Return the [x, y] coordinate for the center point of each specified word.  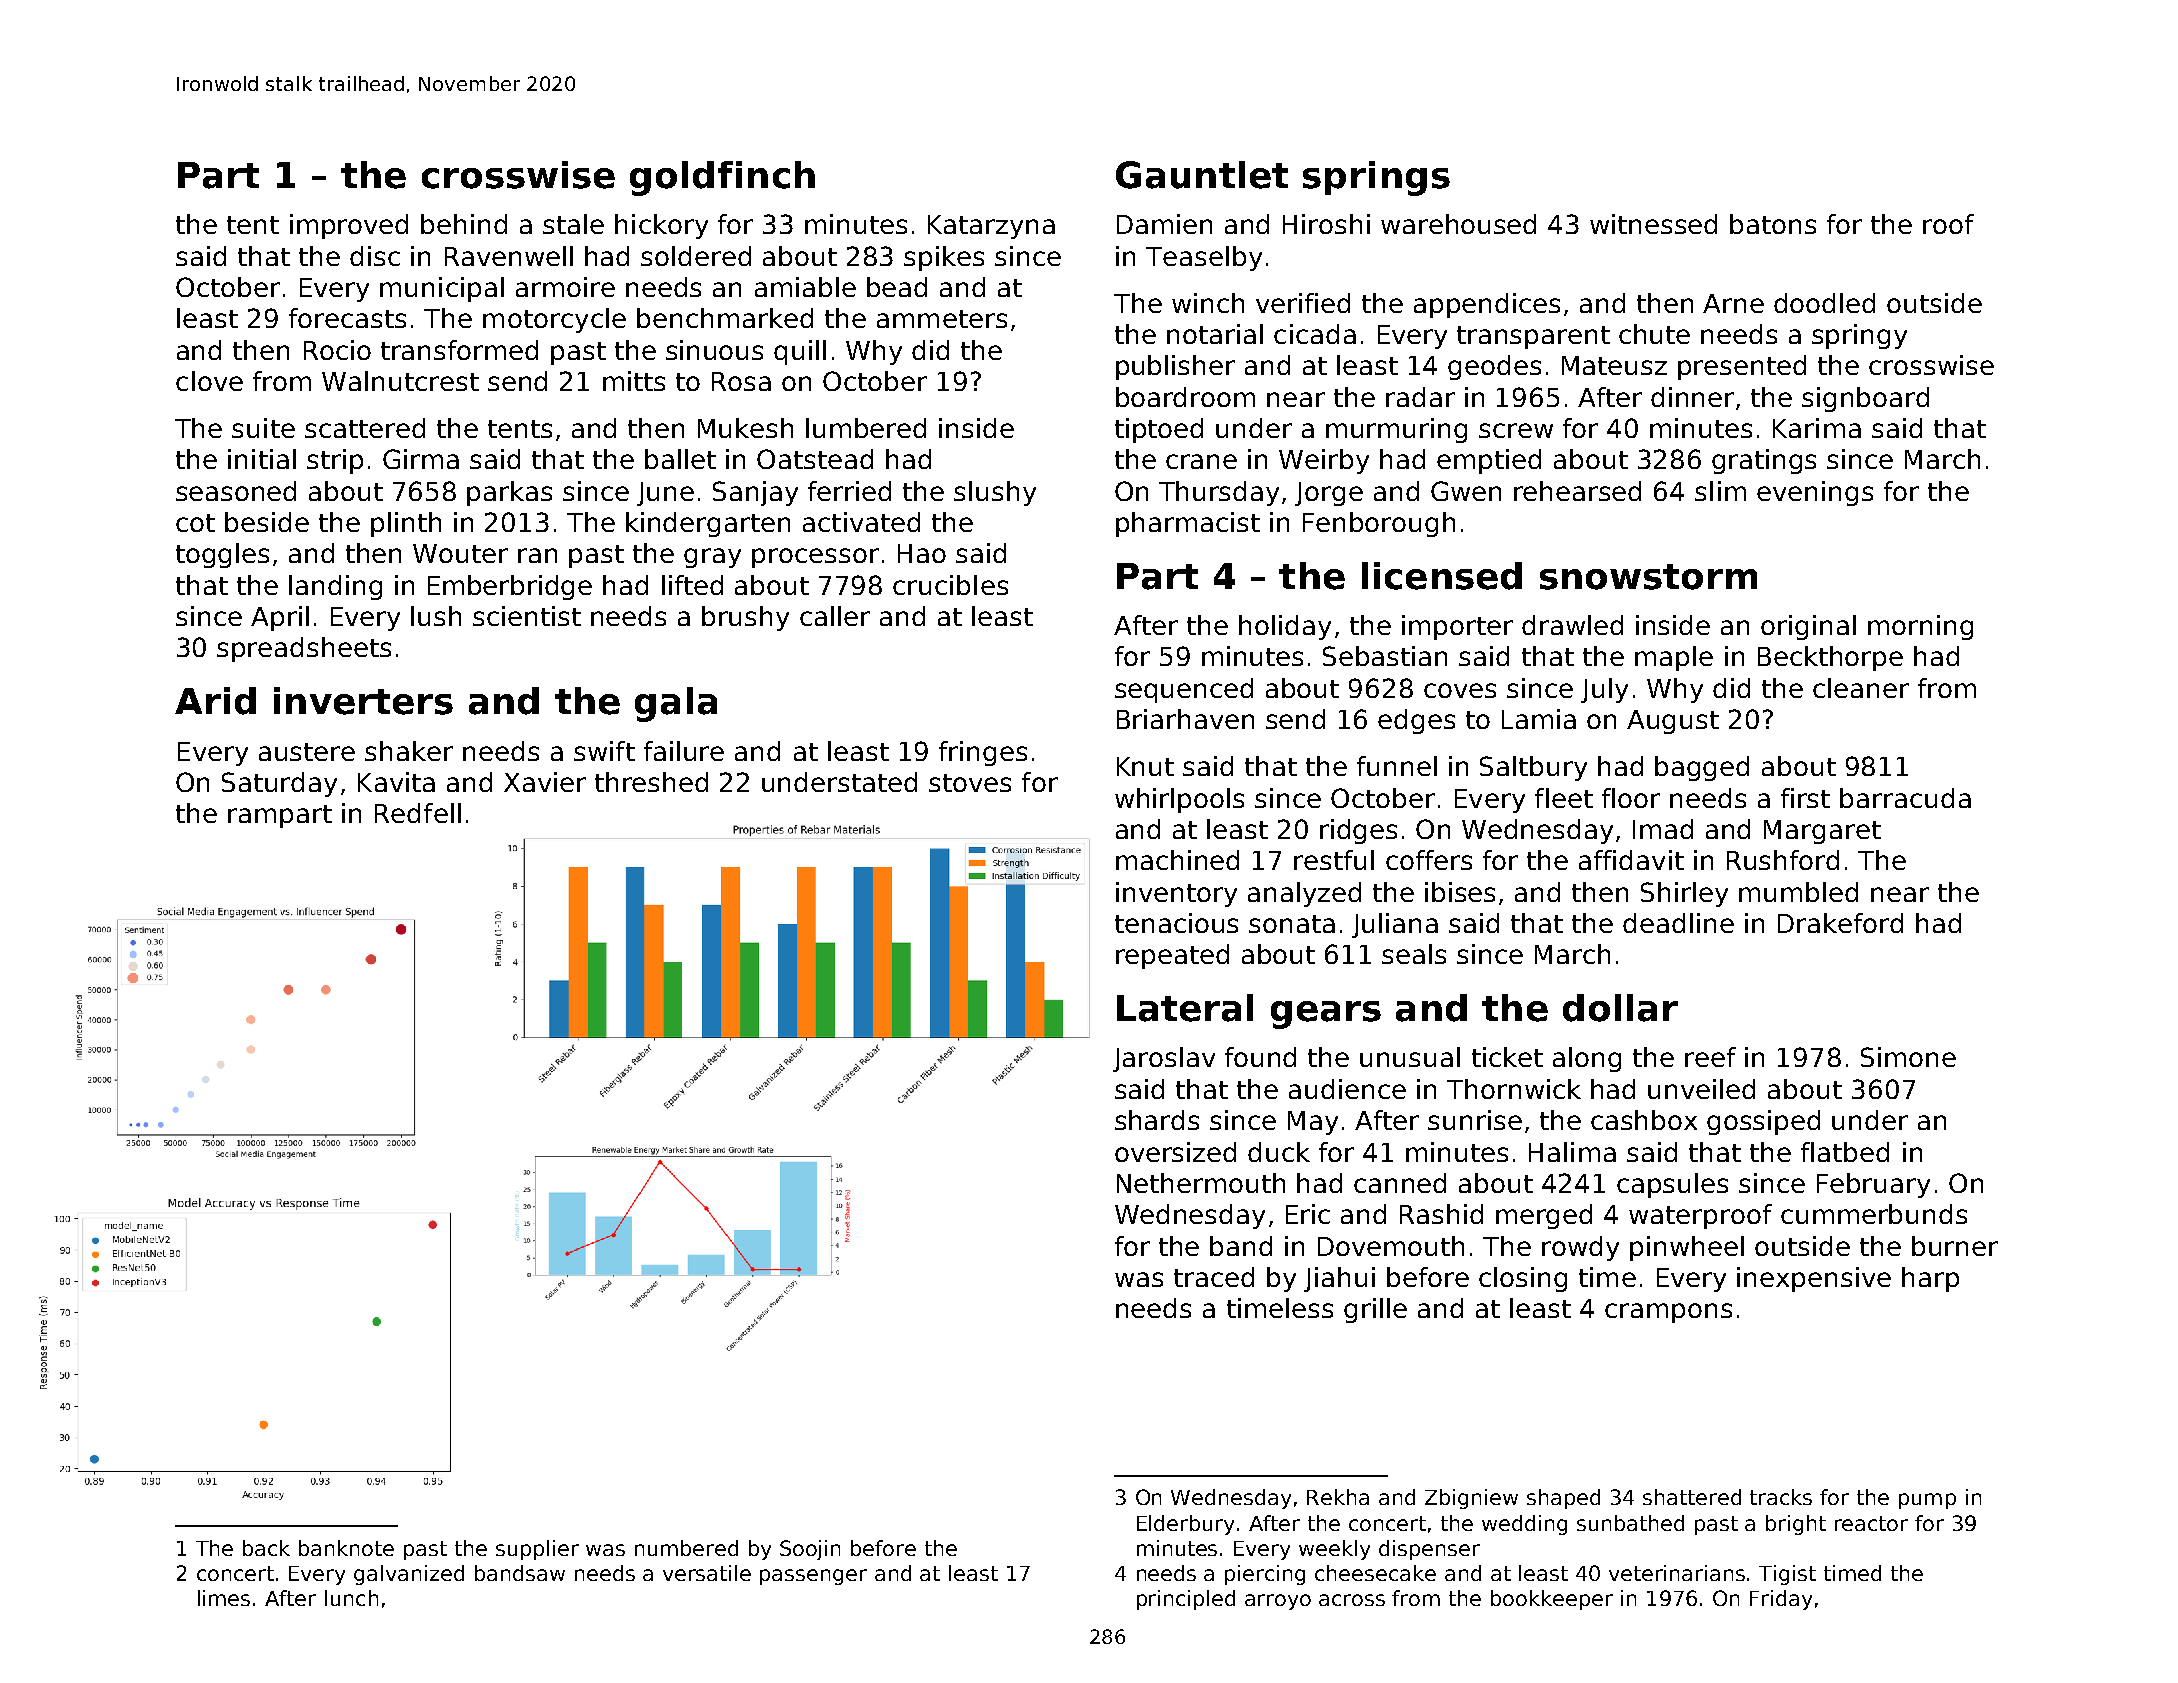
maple [1674, 658]
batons [1773, 224]
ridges [1358, 831]
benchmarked [725, 318]
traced [1214, 1277]
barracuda [1905, 798]
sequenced [1184, 690]
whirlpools [1179, 800]
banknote [346, 1548]
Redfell [418, 813]
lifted [692, 585]
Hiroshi [1326, 224]
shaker [409, 751]
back [266, 1548]
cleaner [1861, 688]
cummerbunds [1874, 1214]
